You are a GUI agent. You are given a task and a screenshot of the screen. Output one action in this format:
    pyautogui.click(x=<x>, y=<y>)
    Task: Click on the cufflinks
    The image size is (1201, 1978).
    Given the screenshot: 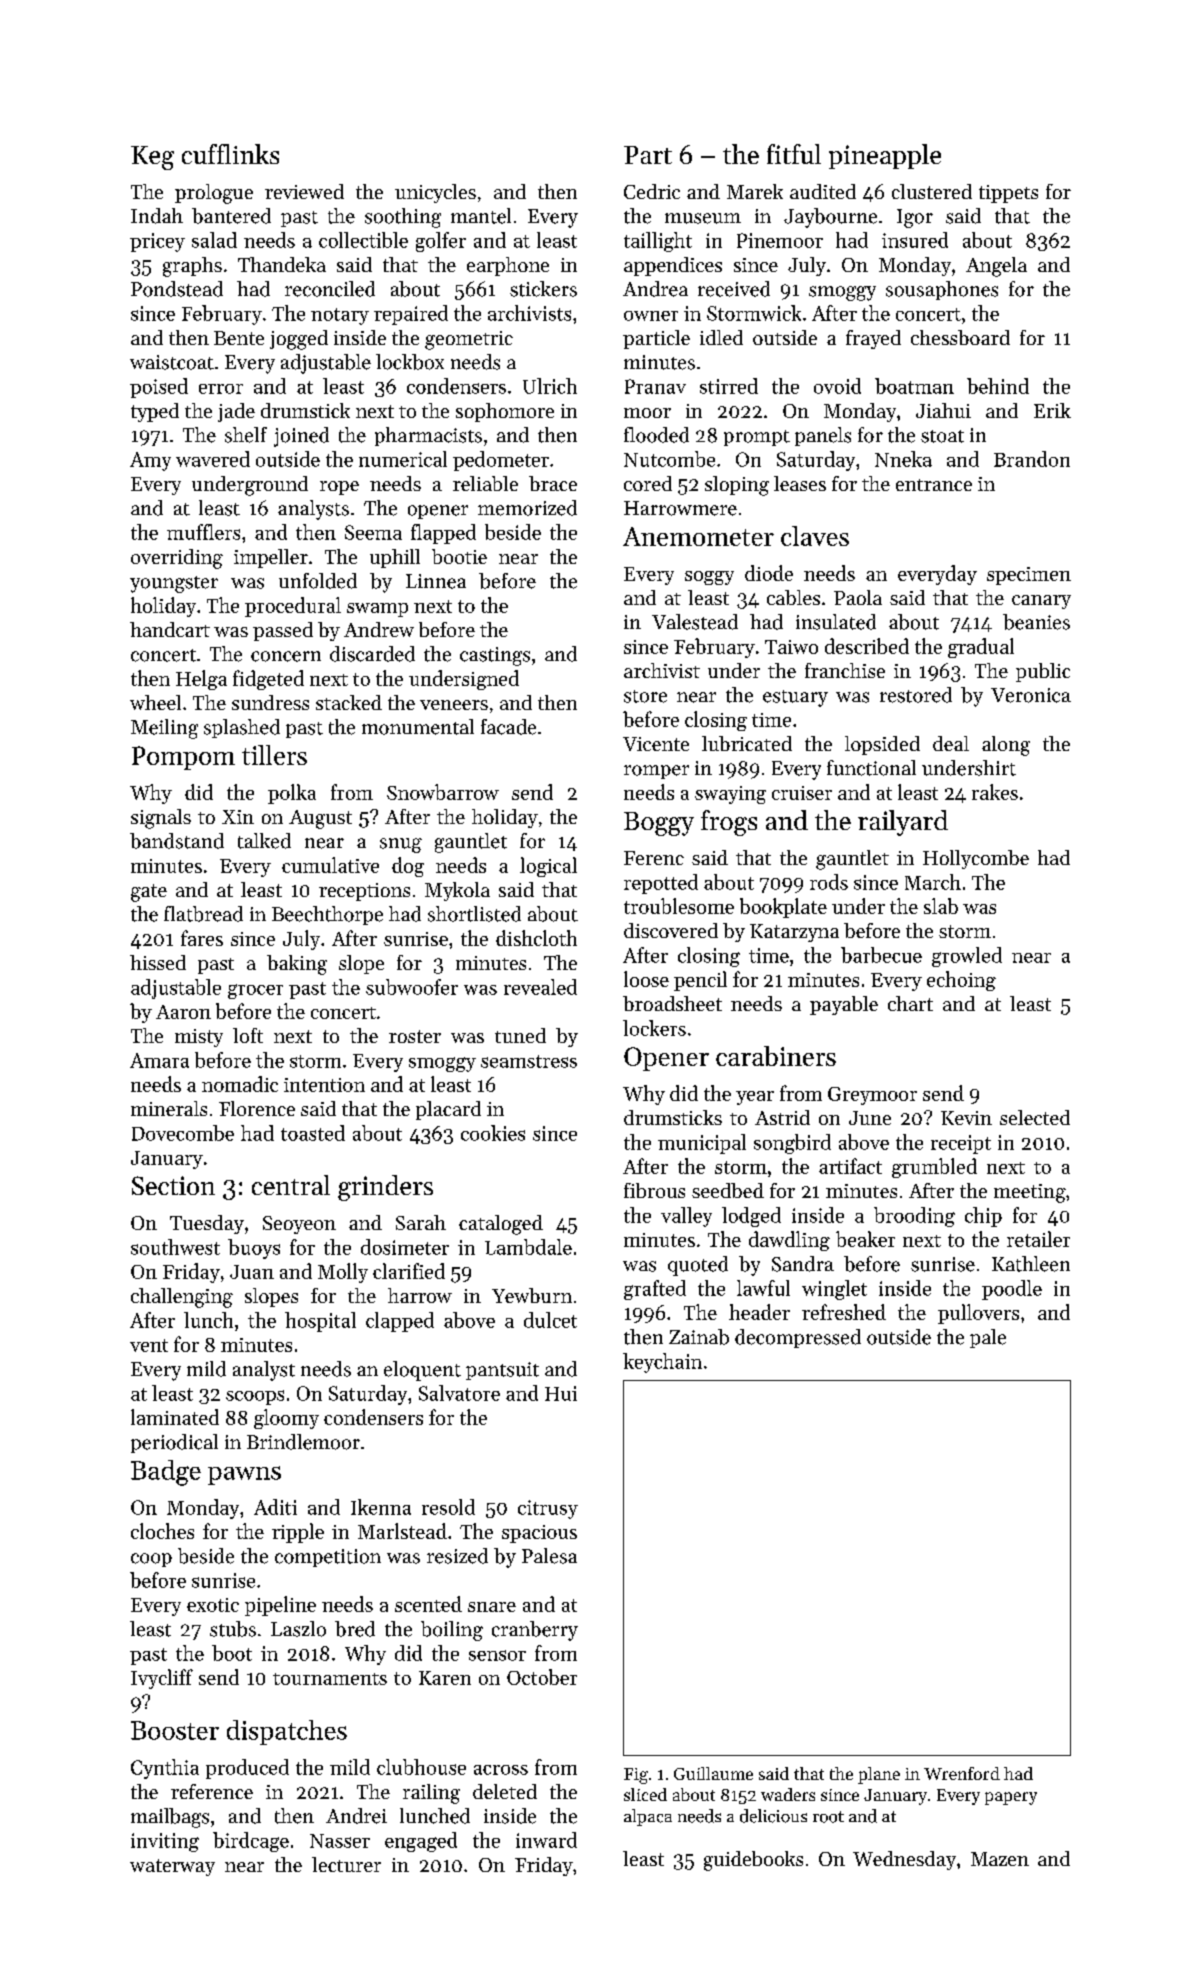 What is the action you would take?
    pyautogui.click(x=230, y=154)
